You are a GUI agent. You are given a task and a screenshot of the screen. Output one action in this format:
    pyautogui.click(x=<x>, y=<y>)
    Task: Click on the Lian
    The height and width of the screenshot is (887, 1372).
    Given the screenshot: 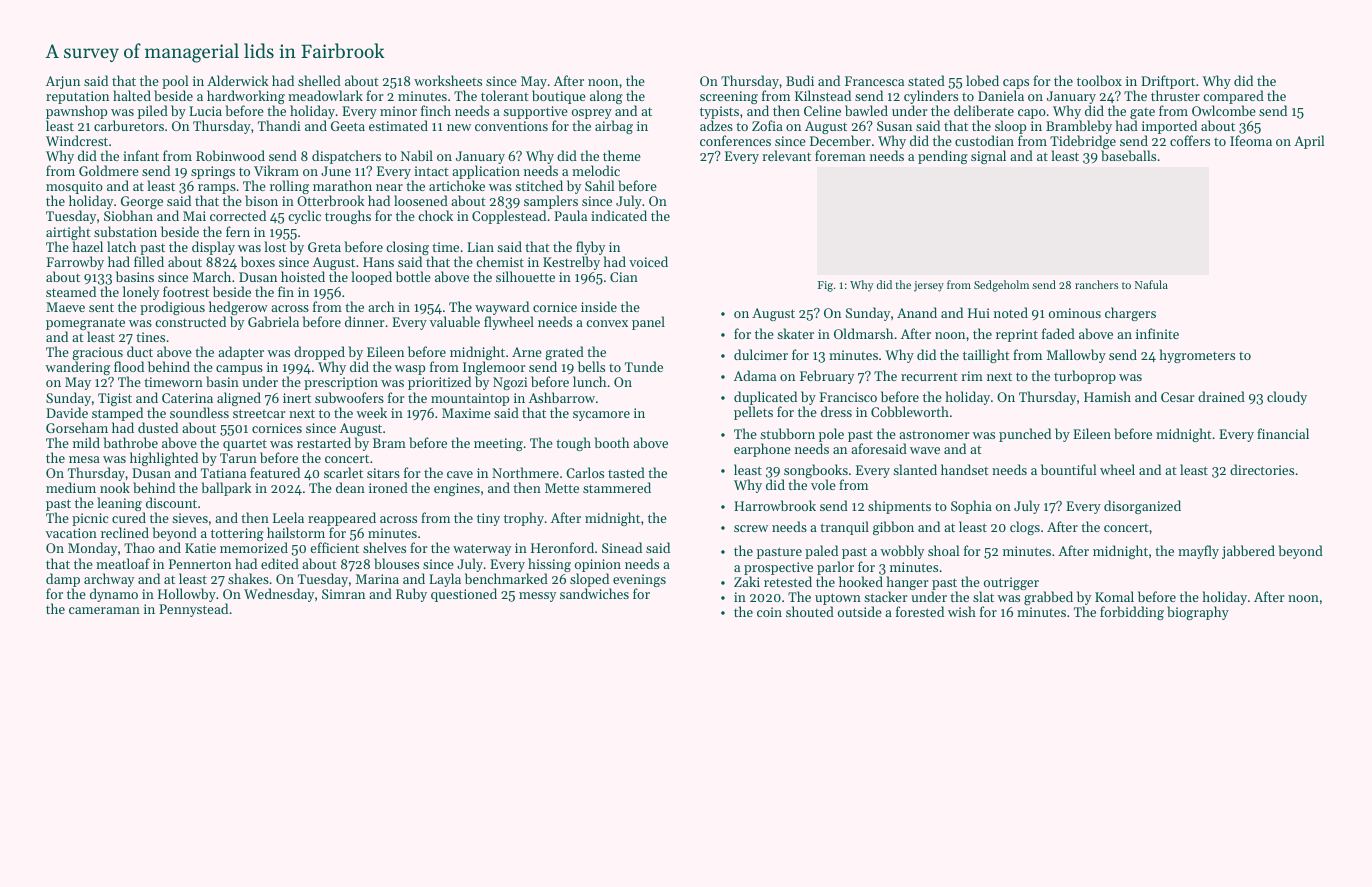 What is the action you would take?
    pyautogui.click(x=480, y=247)
